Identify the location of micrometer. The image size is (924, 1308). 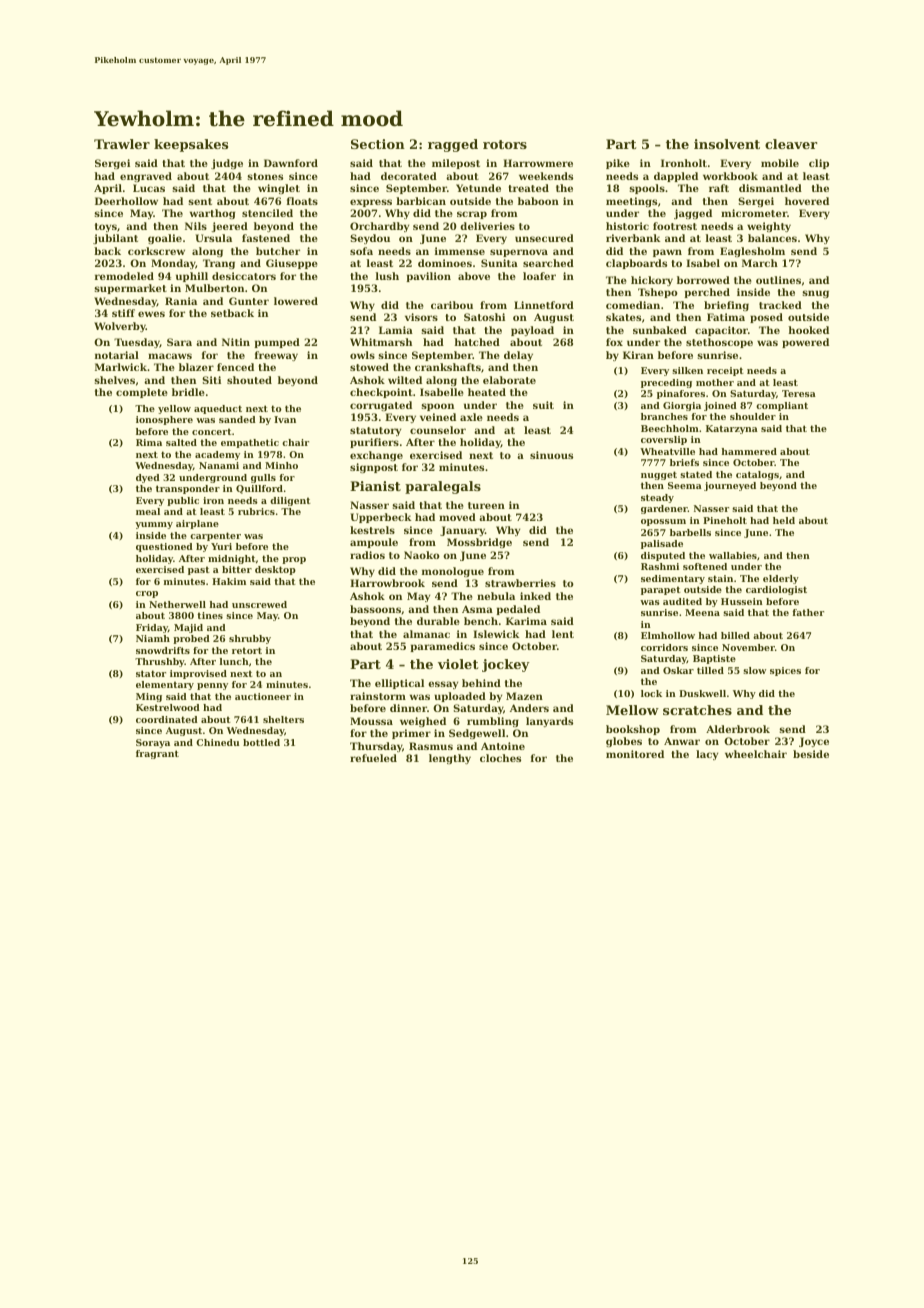
(754, 213).
